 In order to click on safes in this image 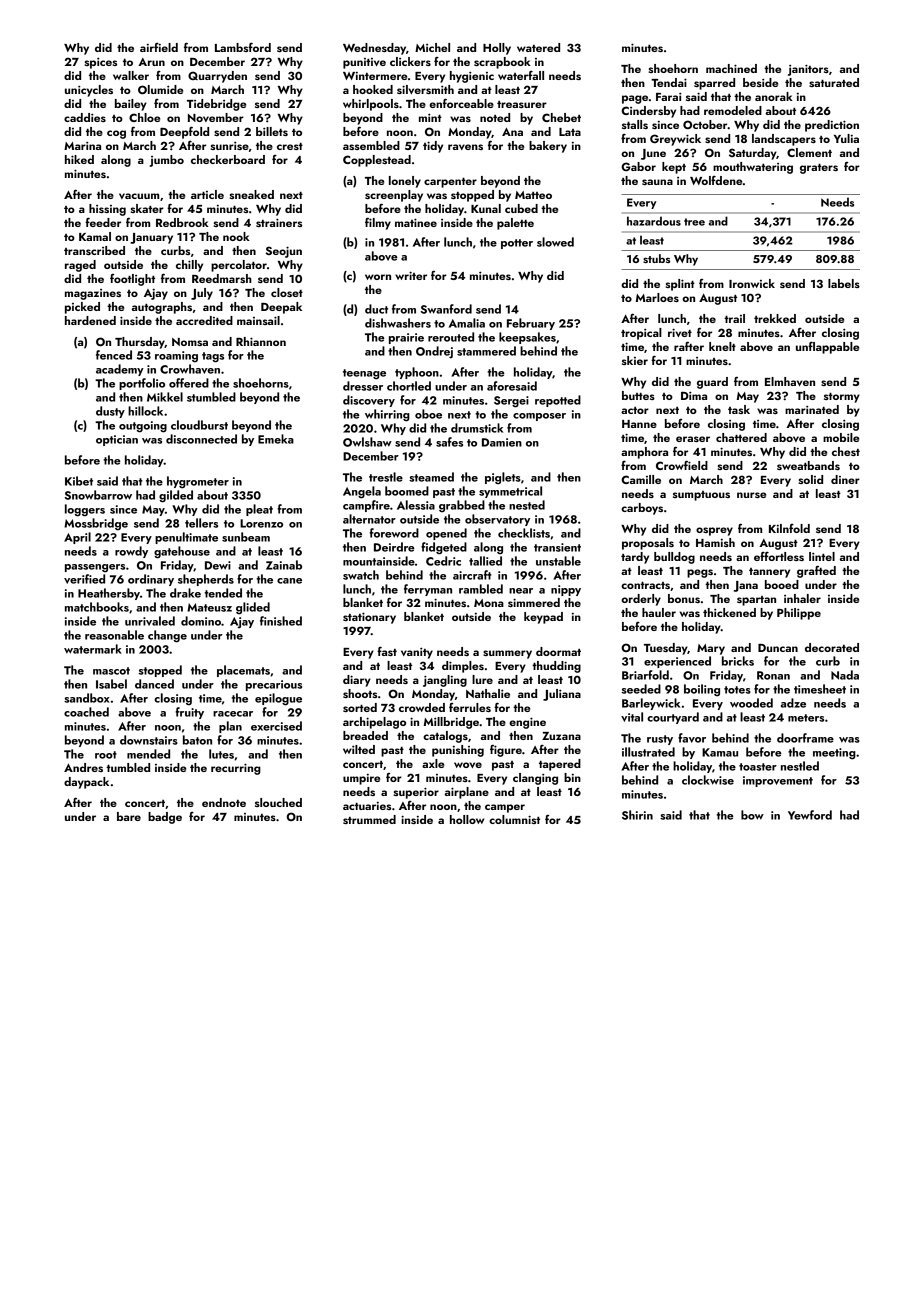, I will do `click(449, 442)`.
